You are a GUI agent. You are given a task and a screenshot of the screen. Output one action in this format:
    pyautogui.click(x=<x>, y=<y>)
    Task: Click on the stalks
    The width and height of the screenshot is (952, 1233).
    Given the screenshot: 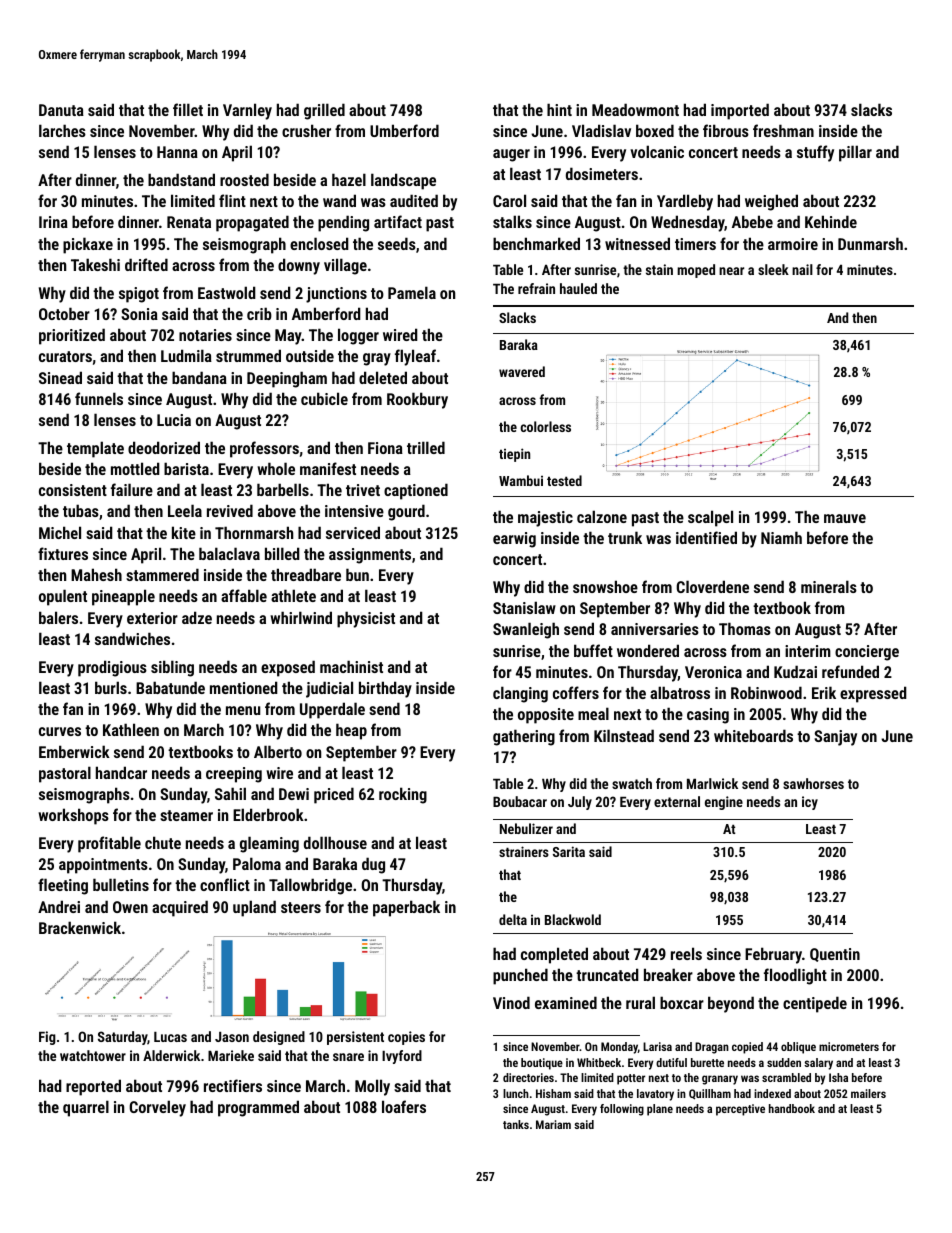 What is the action you would take?
    pyautogui.click(x=512, y=221)
